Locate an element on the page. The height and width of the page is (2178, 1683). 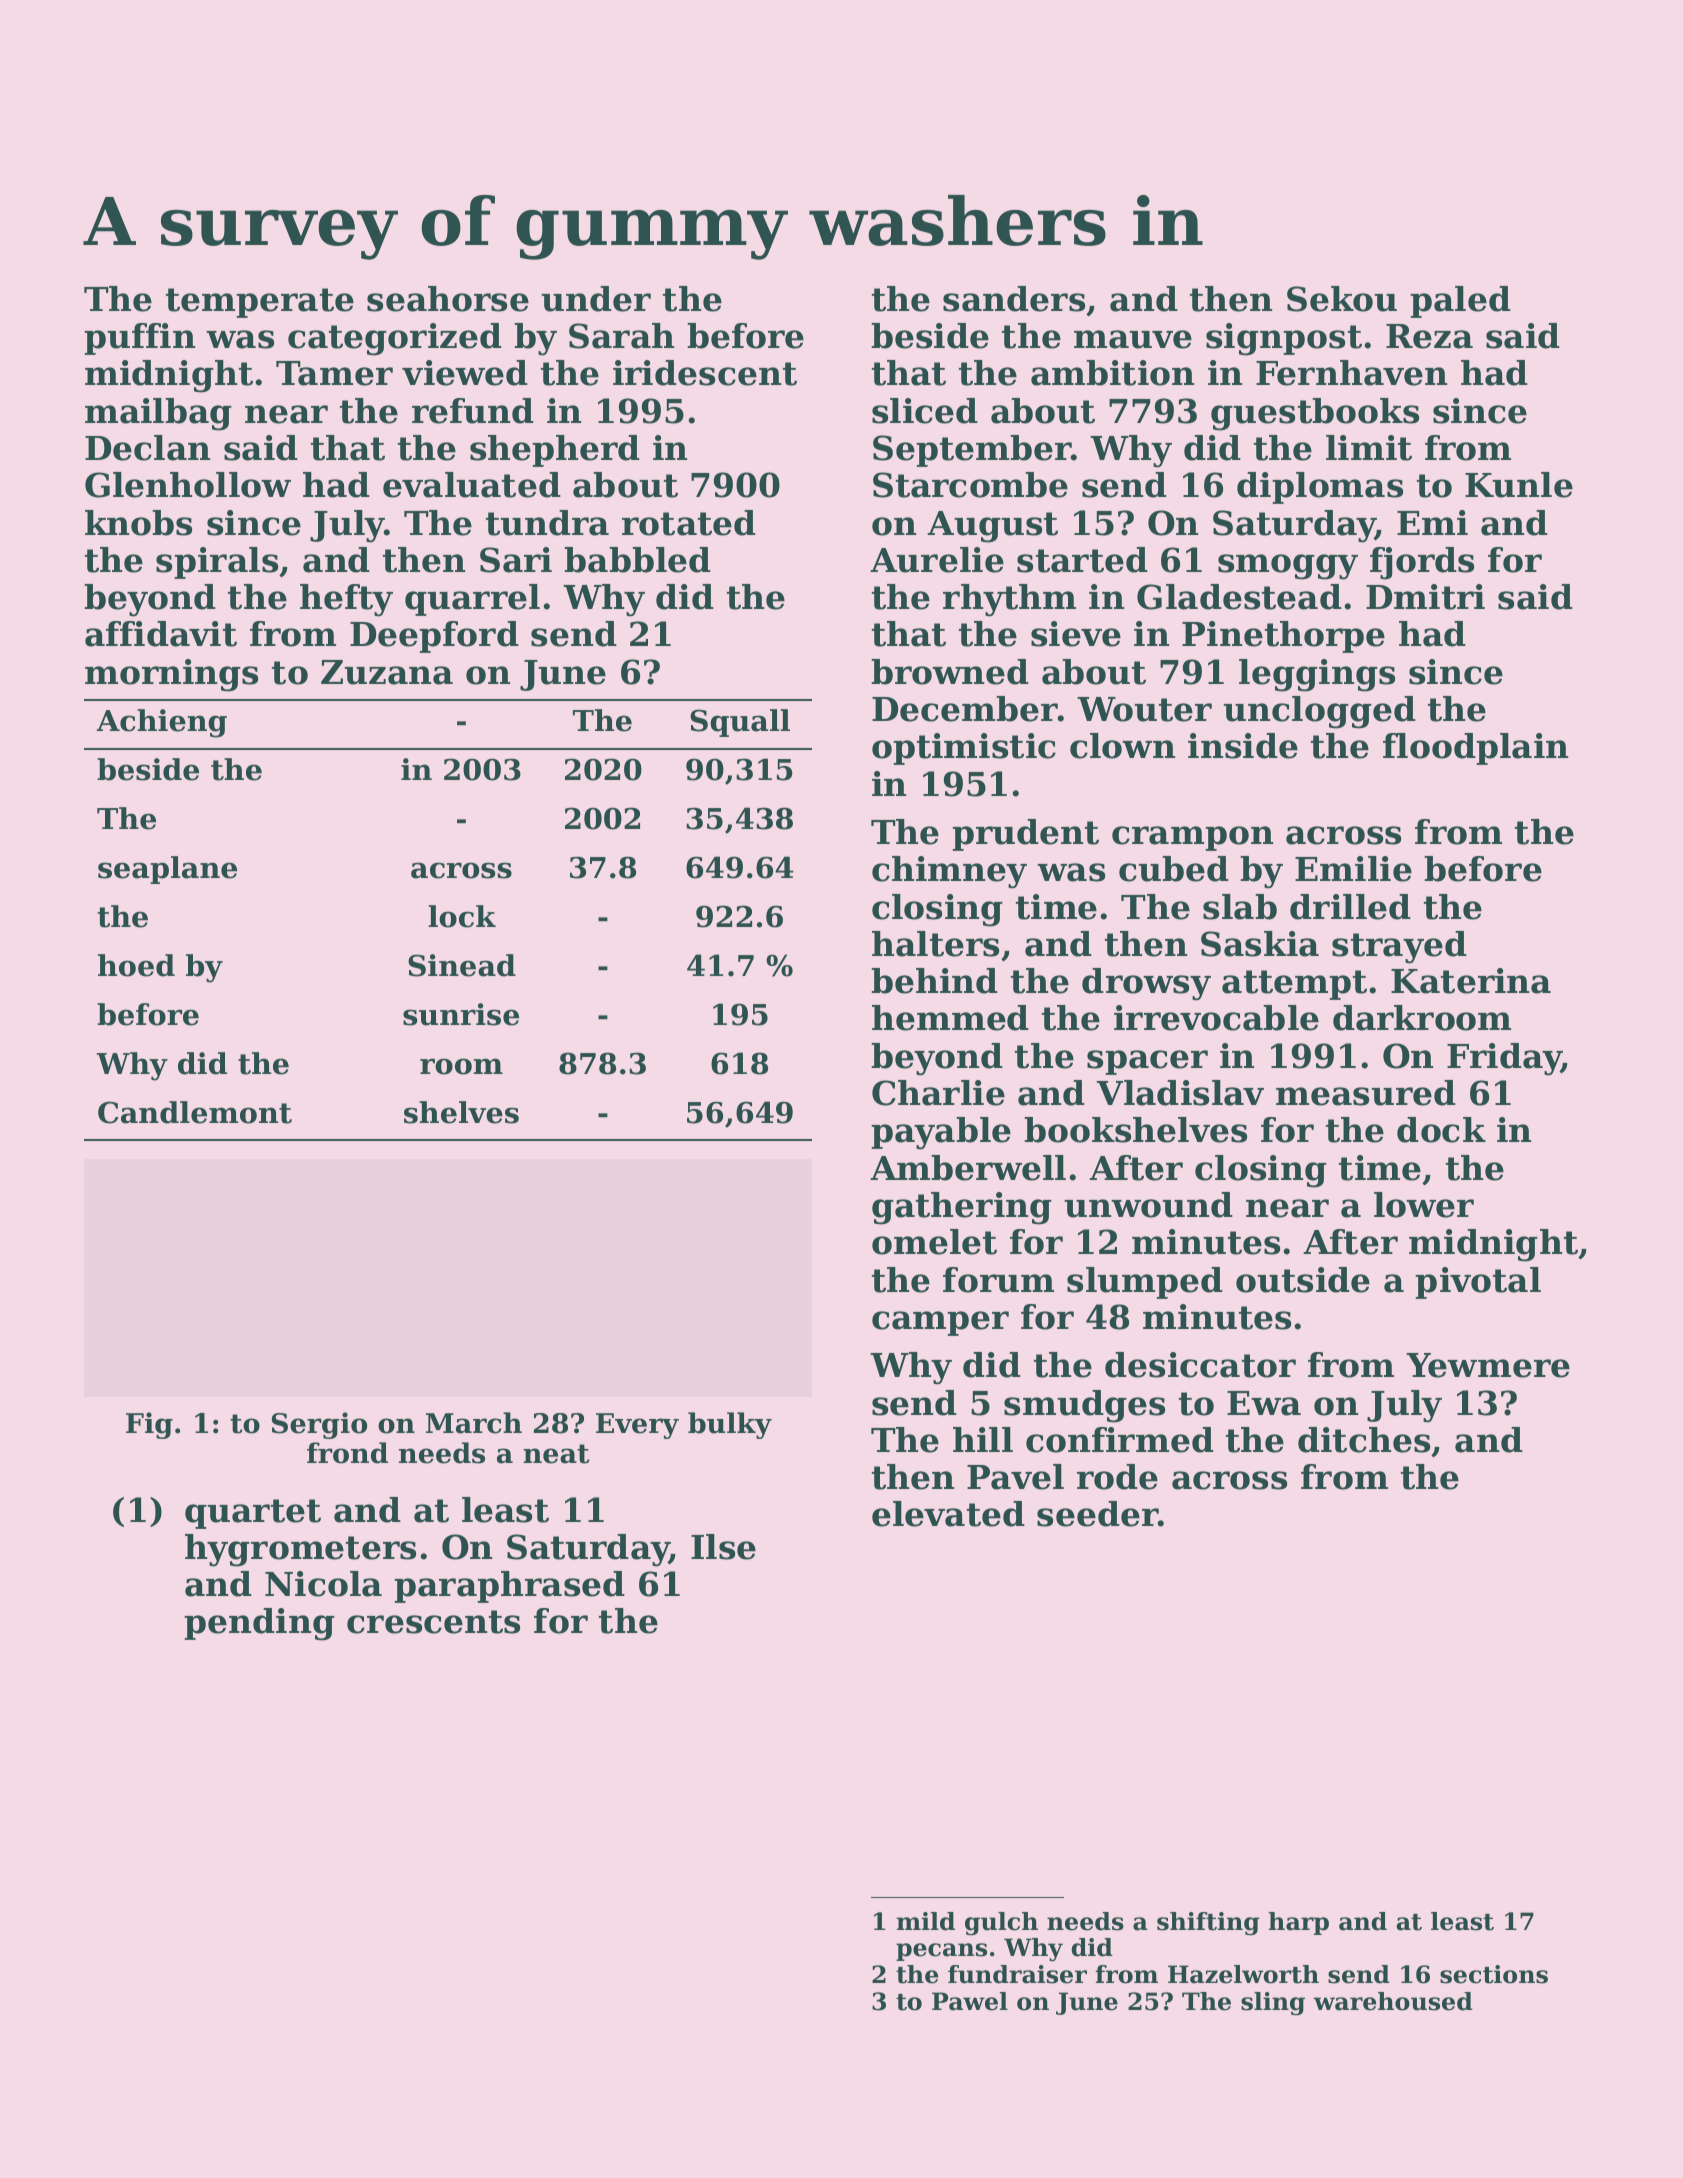
smoggy is located at coordinates (1288, 567).
